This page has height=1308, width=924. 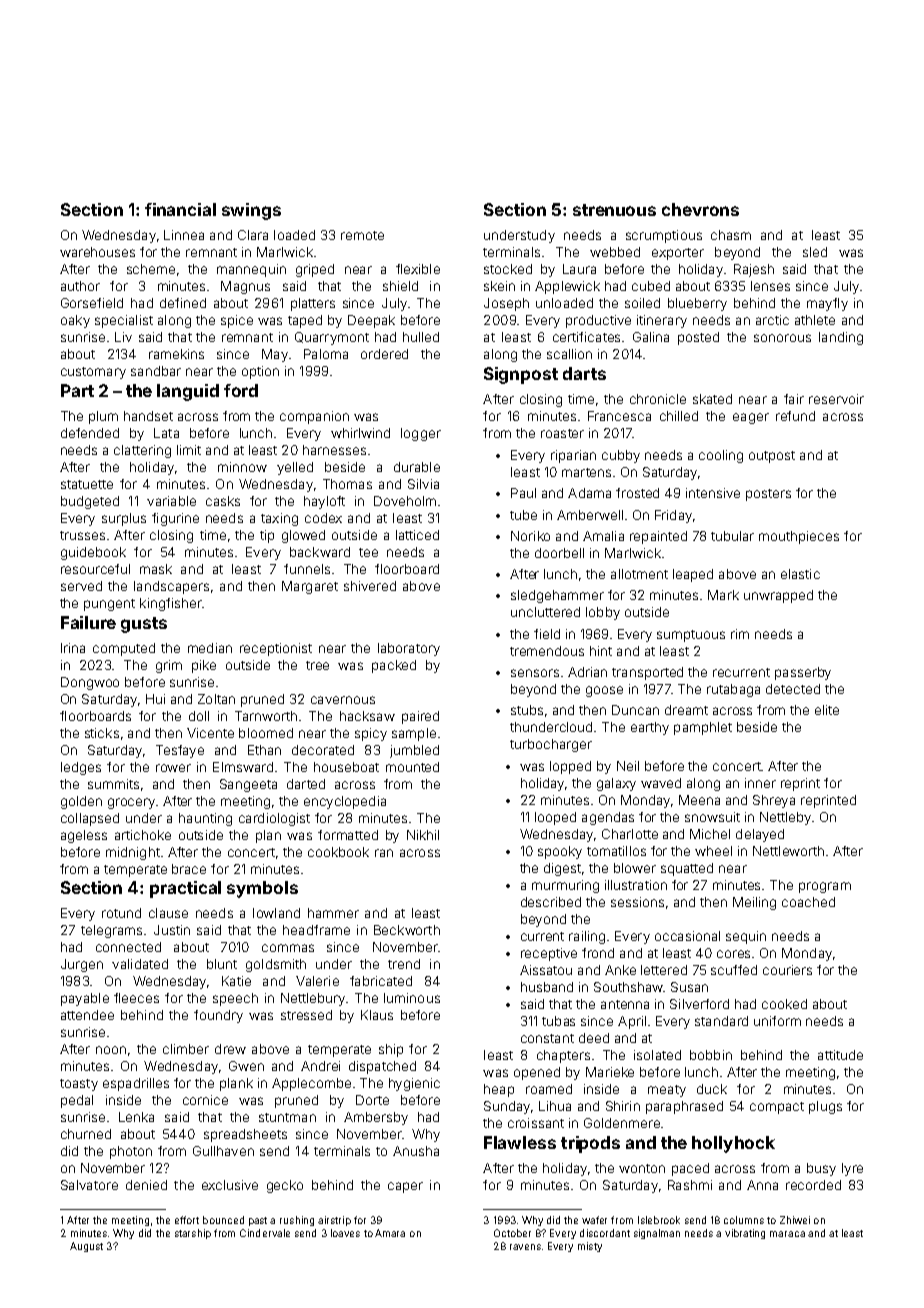 What do you see at coordinates (642, 1168) in the page?
I see `wonton` at bounding box center [642, 1168].
